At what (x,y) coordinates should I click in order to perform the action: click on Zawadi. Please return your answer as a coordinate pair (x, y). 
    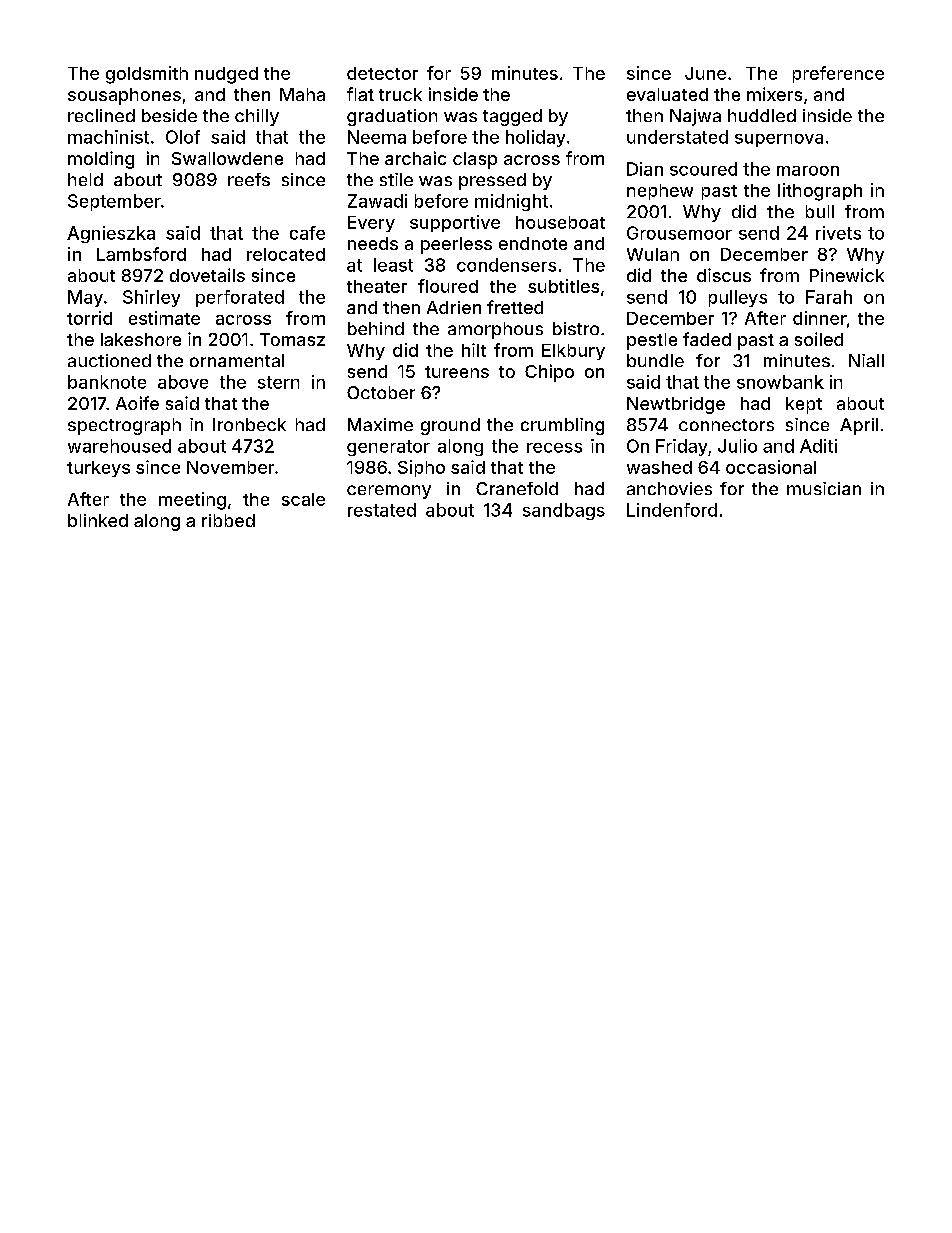
    Looking at the image, I should click on (377, 201).
